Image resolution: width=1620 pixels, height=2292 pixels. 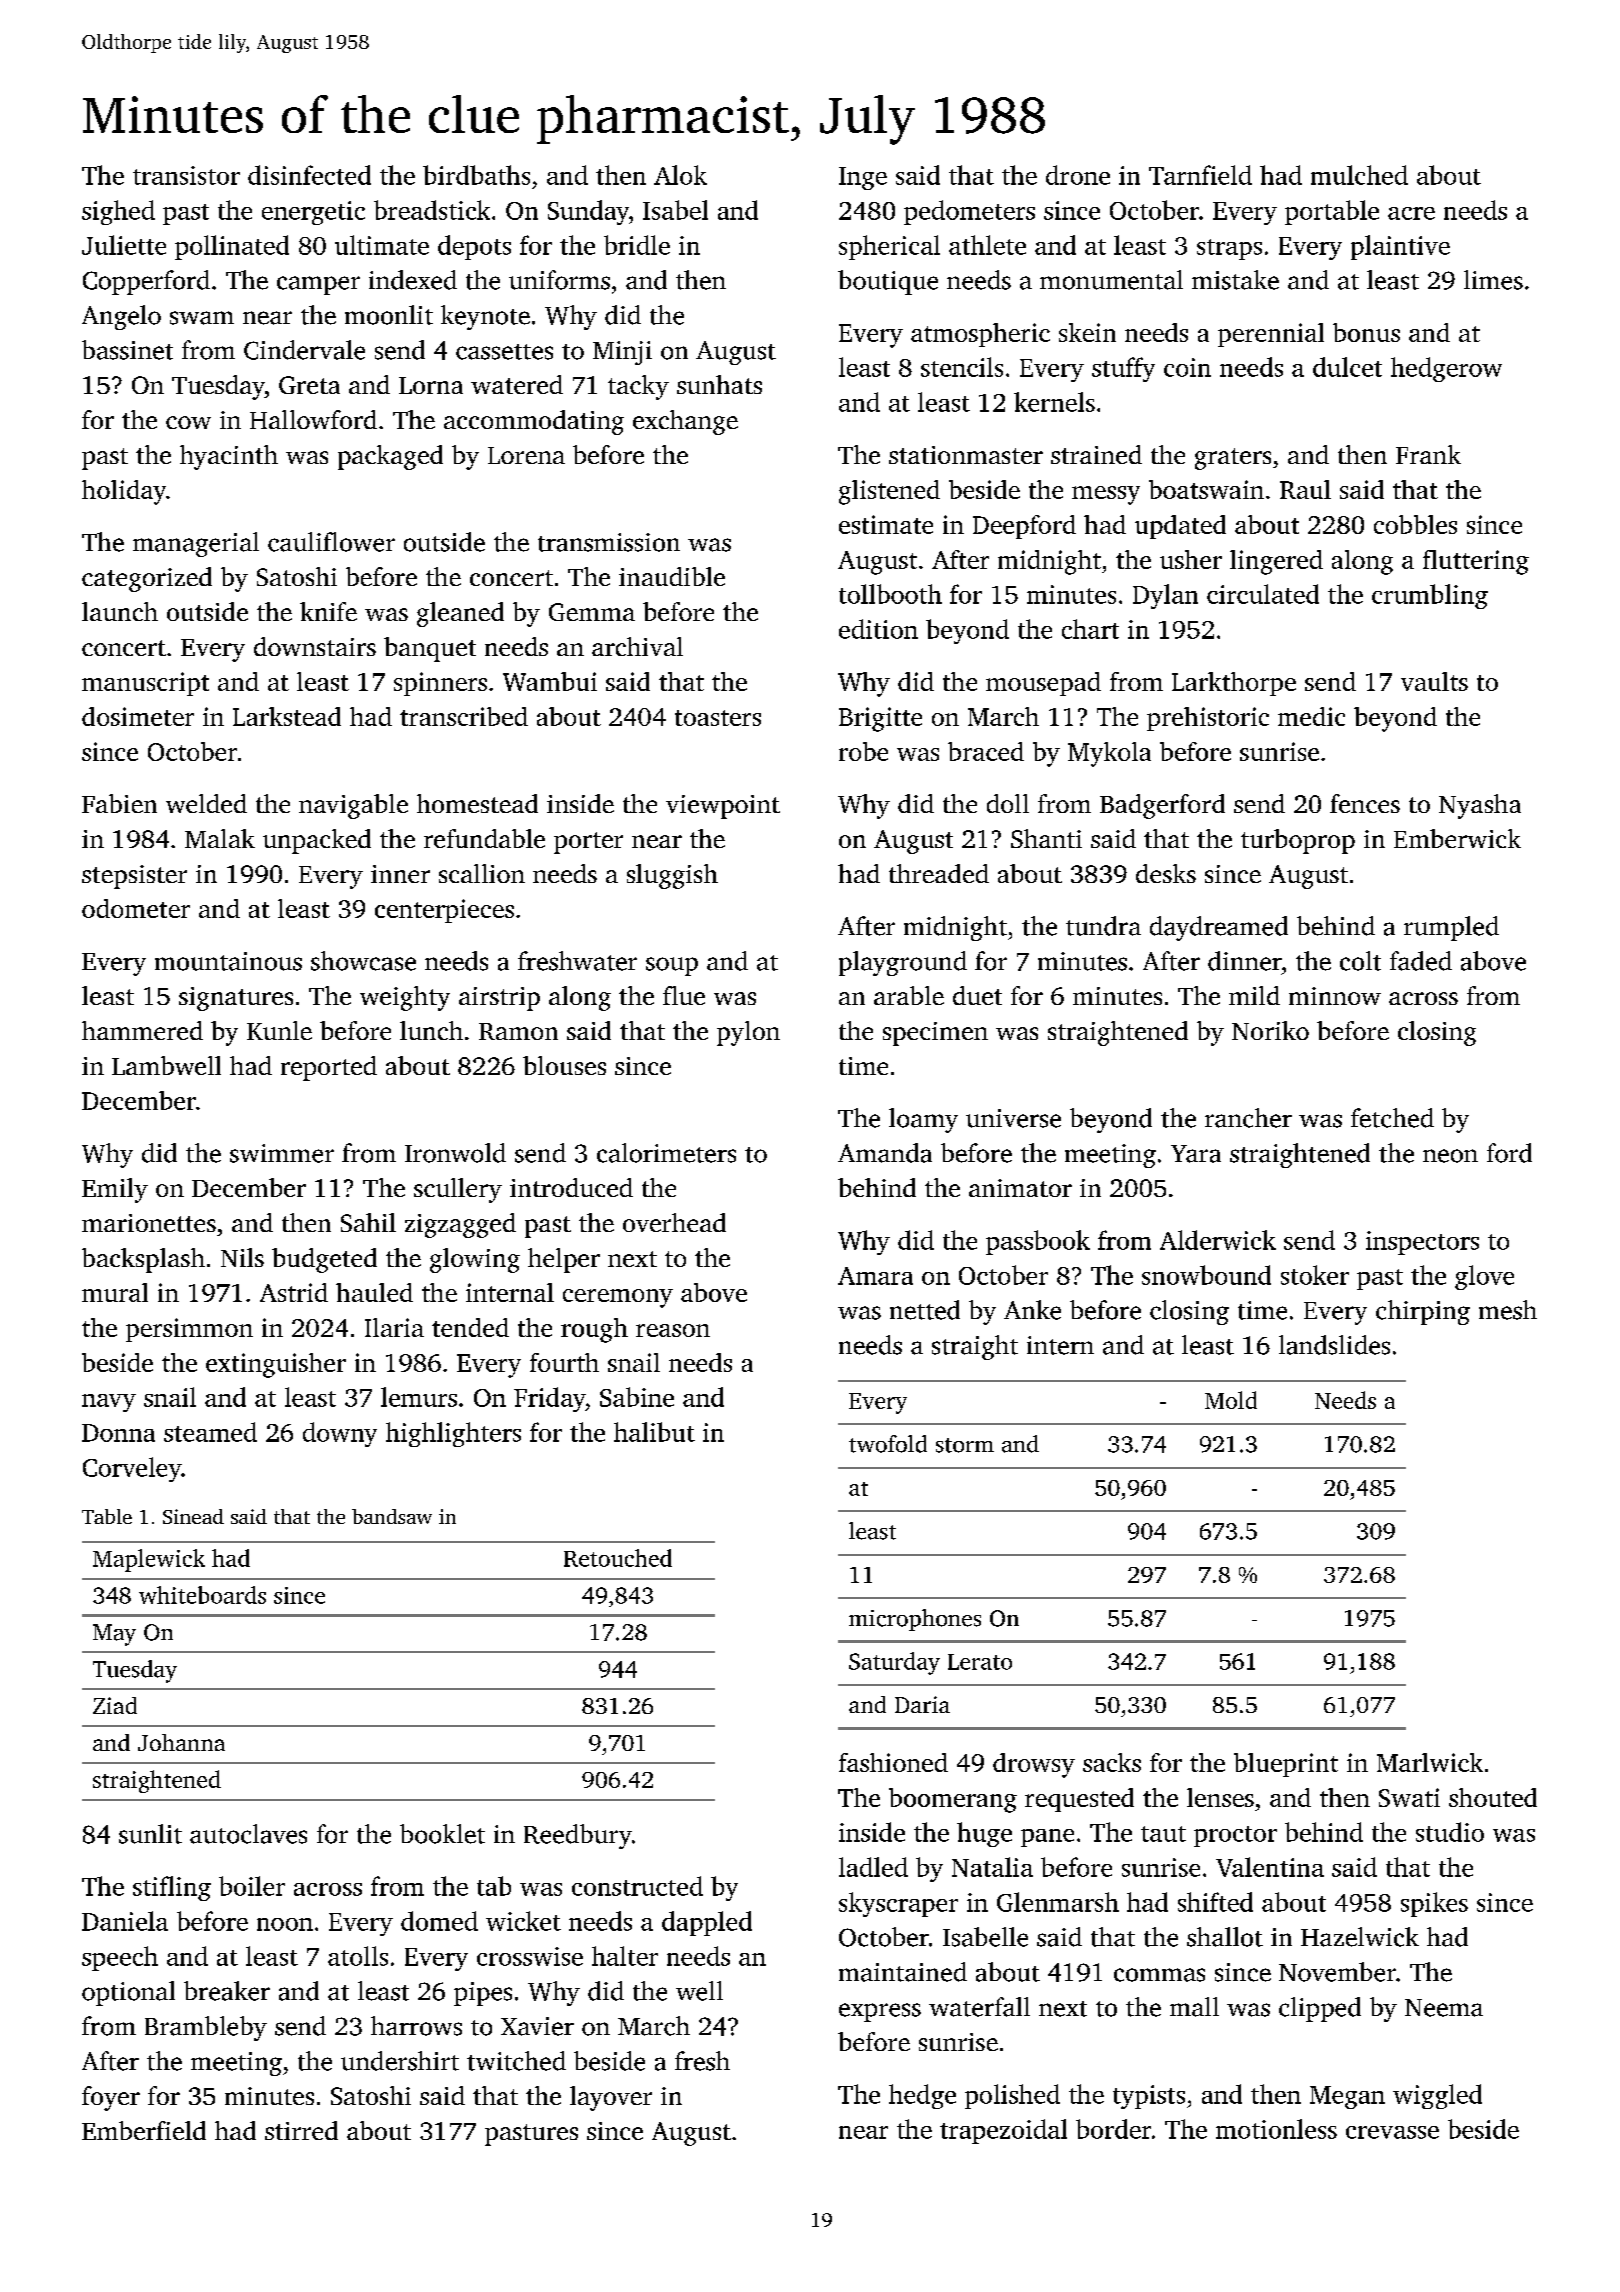 What do you see at coordinates (1231, 1400) in the page?
I see `Mold` at bounding box center [1231, 1400].
